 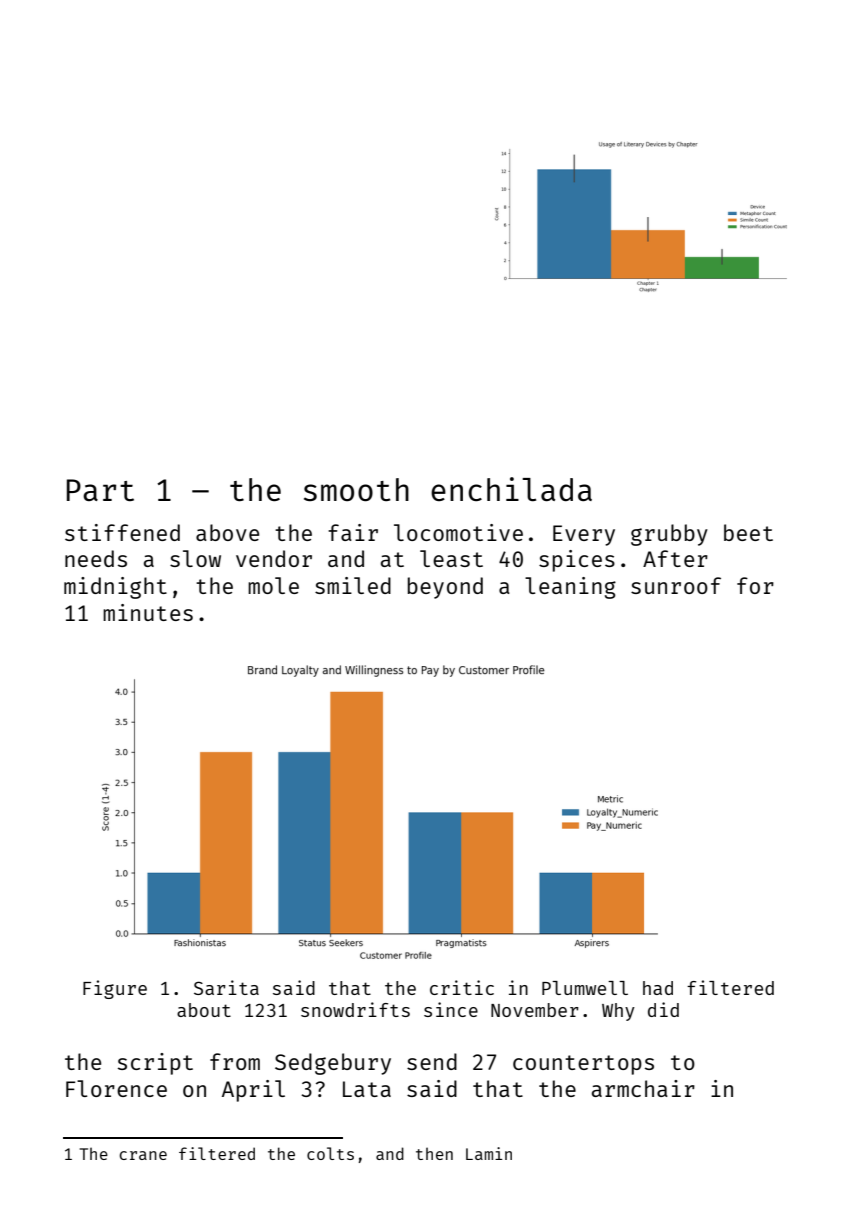 I want to click on minutes, so click(x=148, y=612).
